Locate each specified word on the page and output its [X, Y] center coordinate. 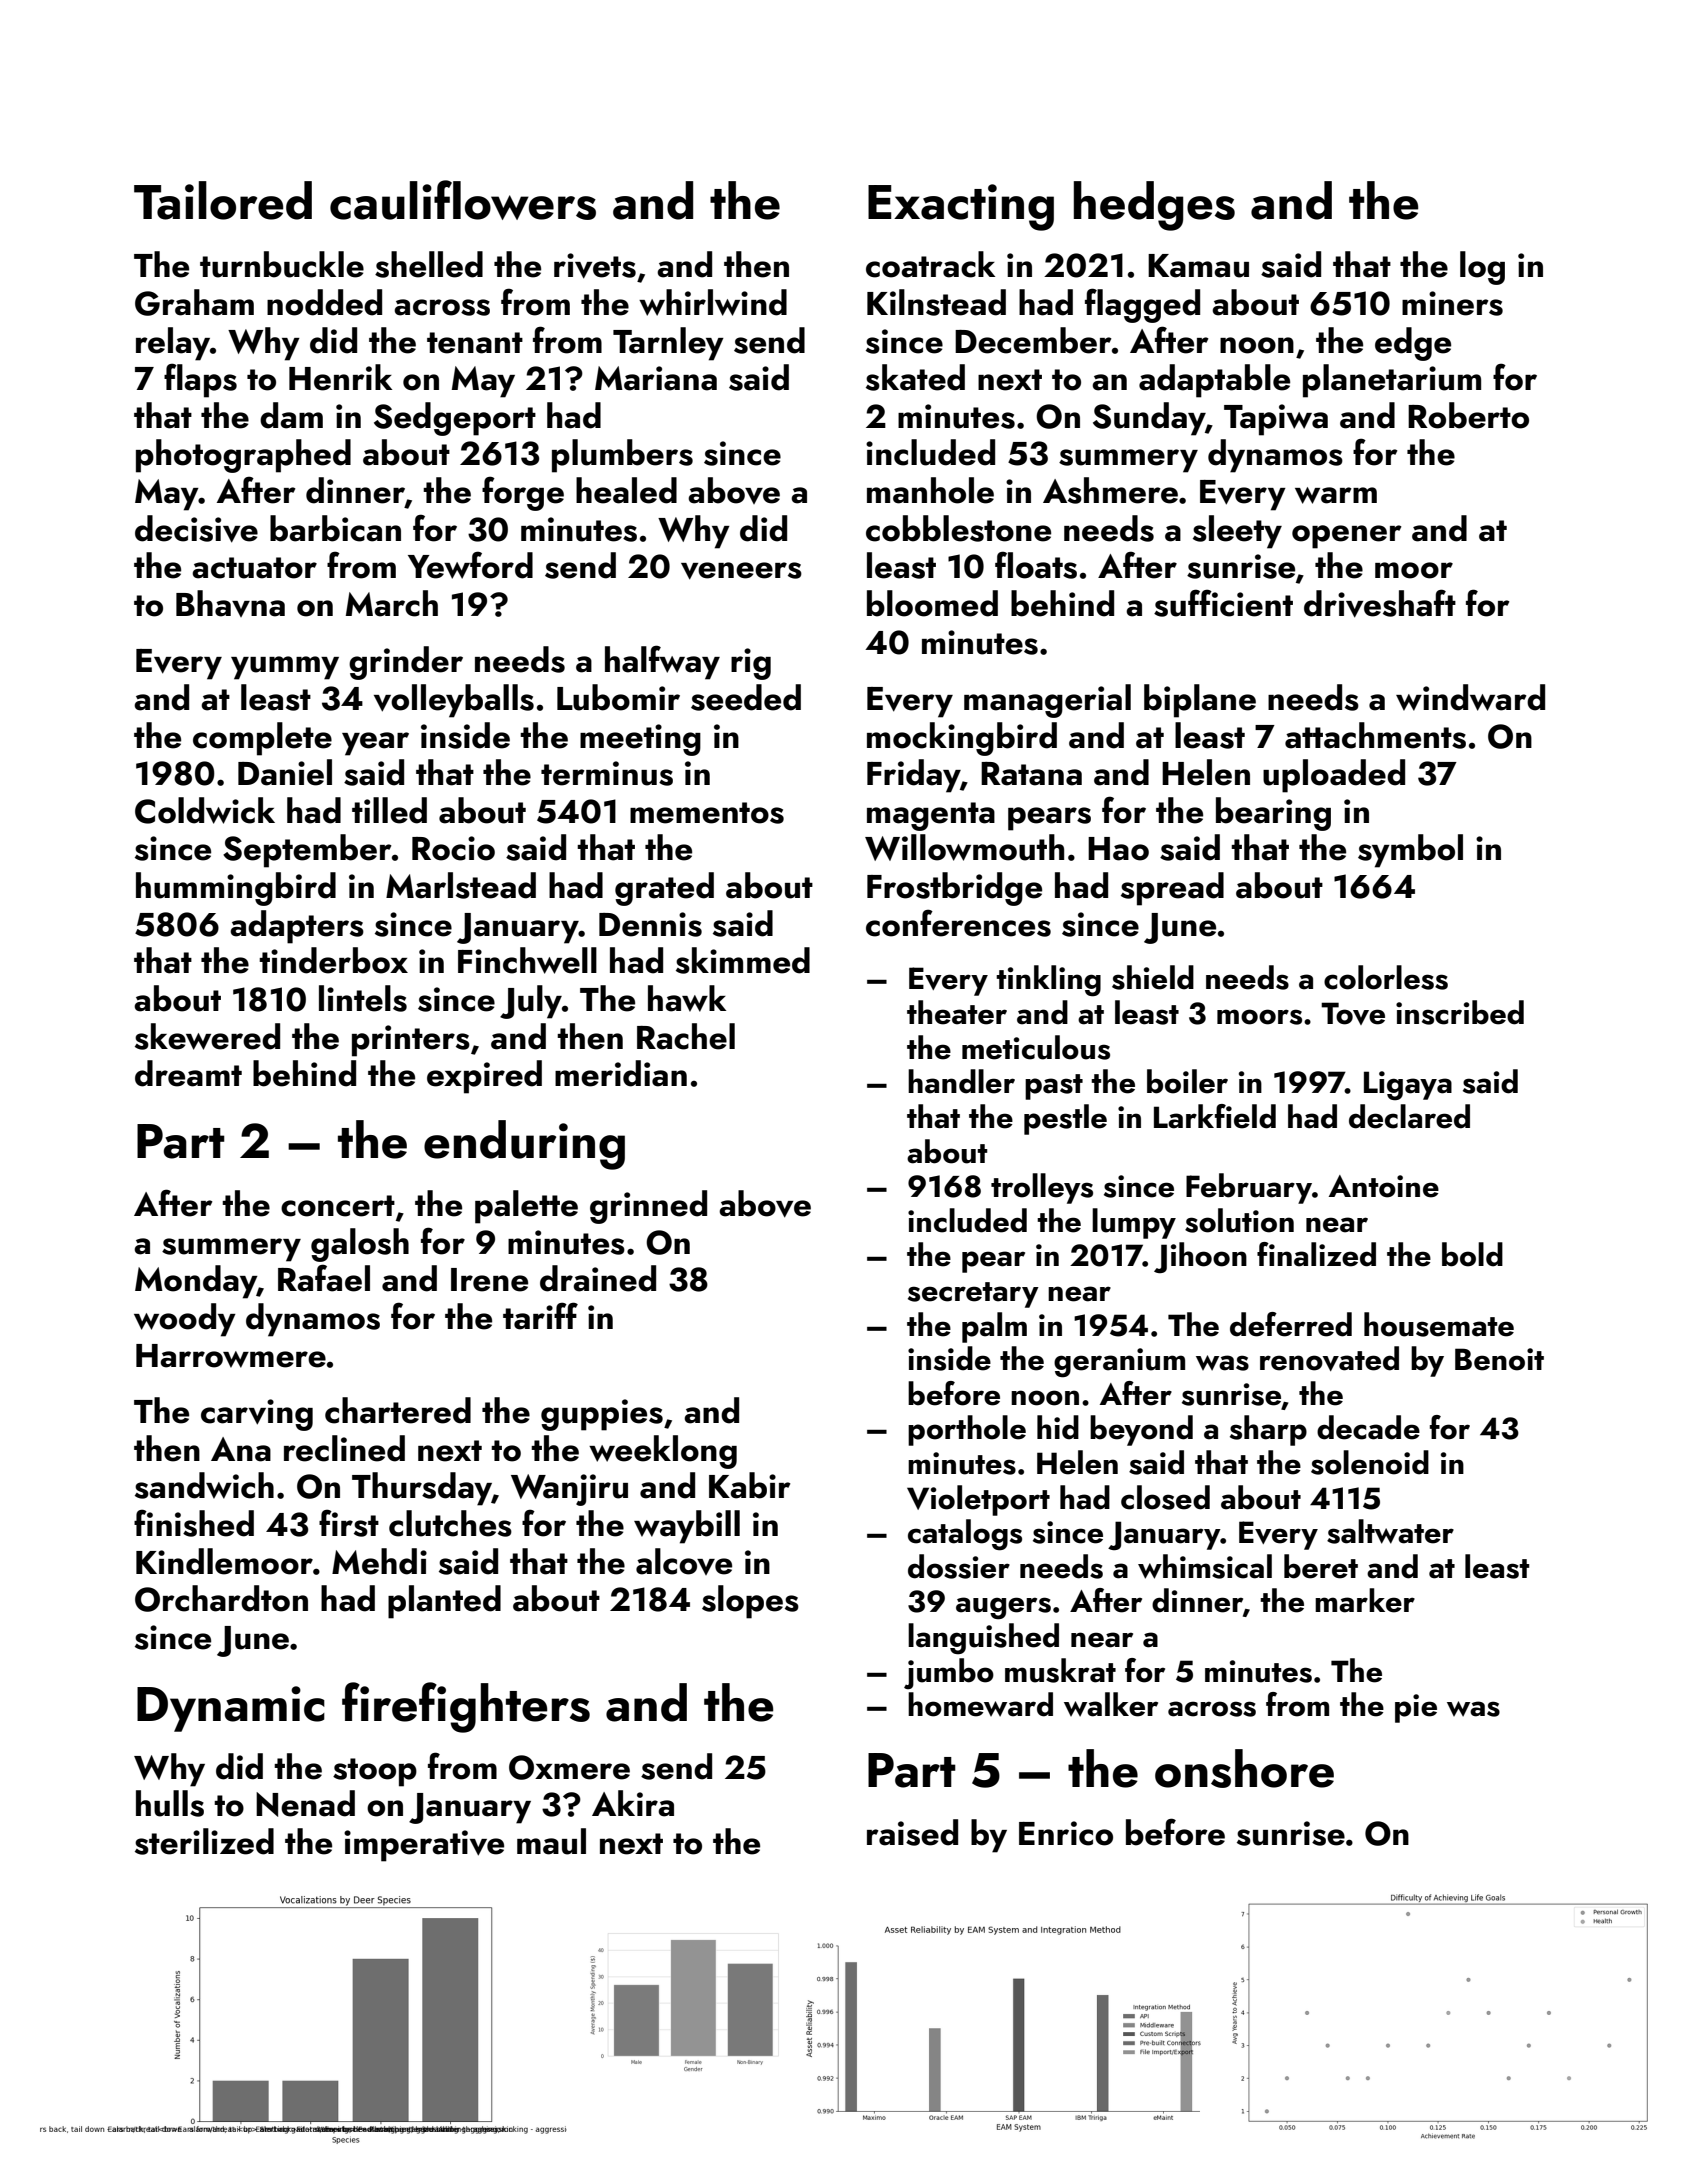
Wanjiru [569, 1490]
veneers [741, 571]
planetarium [1392, 381]
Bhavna [230, 603]
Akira [633, 1803]
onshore [1244, 1768]
